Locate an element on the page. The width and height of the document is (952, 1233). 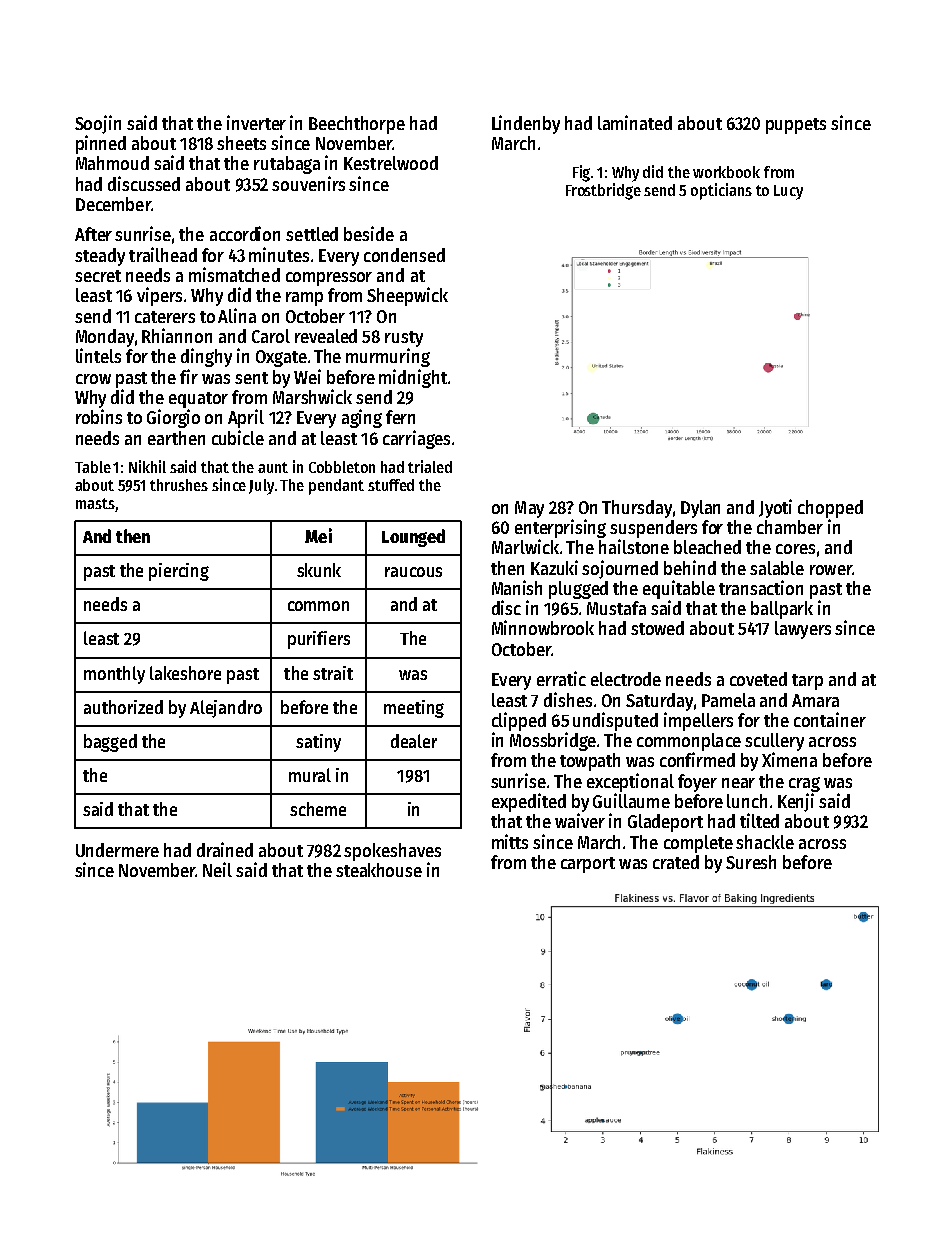
expedited is located at coordinates (529, 802).
